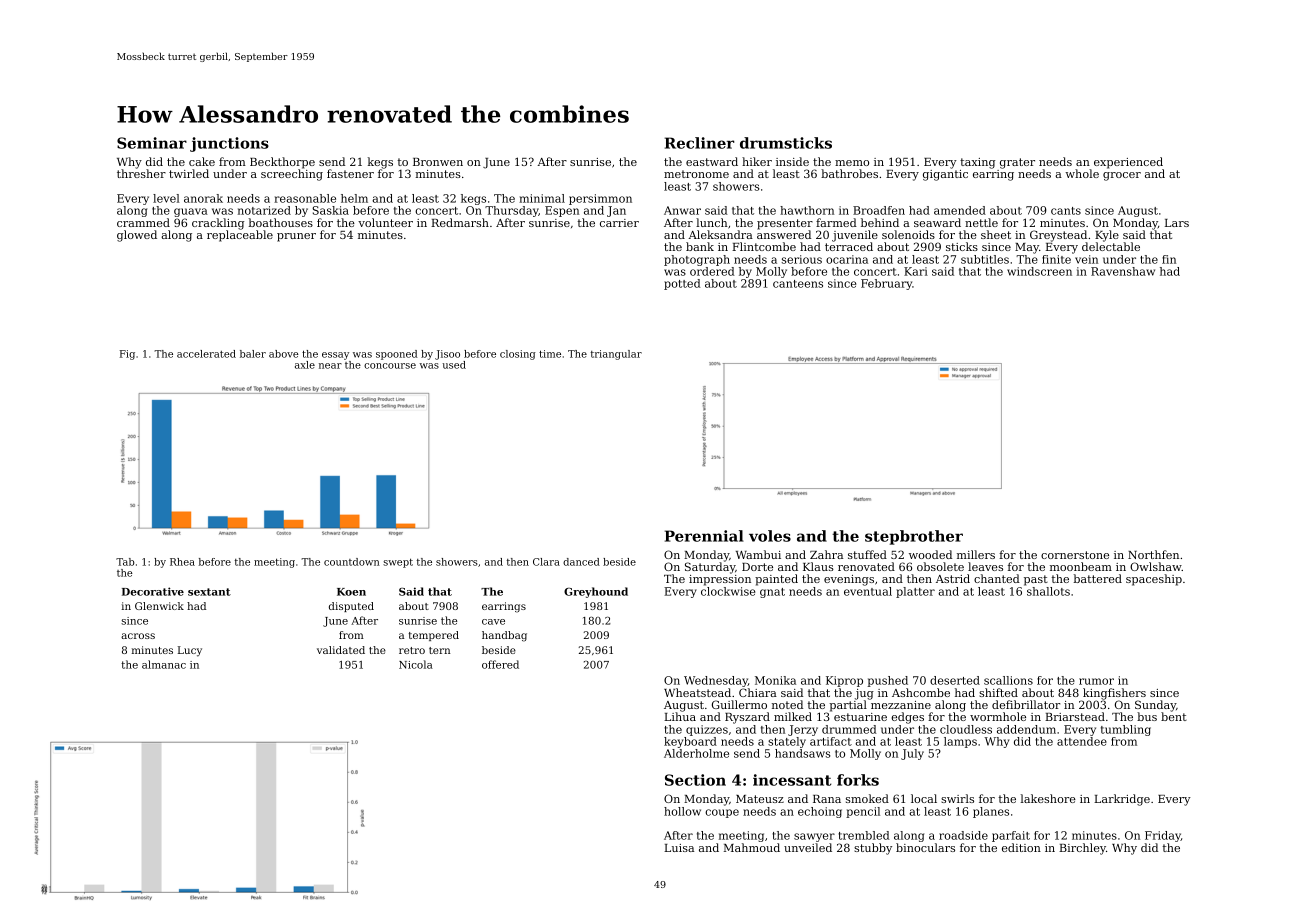 The width and height of the document is (1308, 924). What do you see at coordinates (229, 144) in the document?
I see `junctions` at bounding box center [229, 144].
